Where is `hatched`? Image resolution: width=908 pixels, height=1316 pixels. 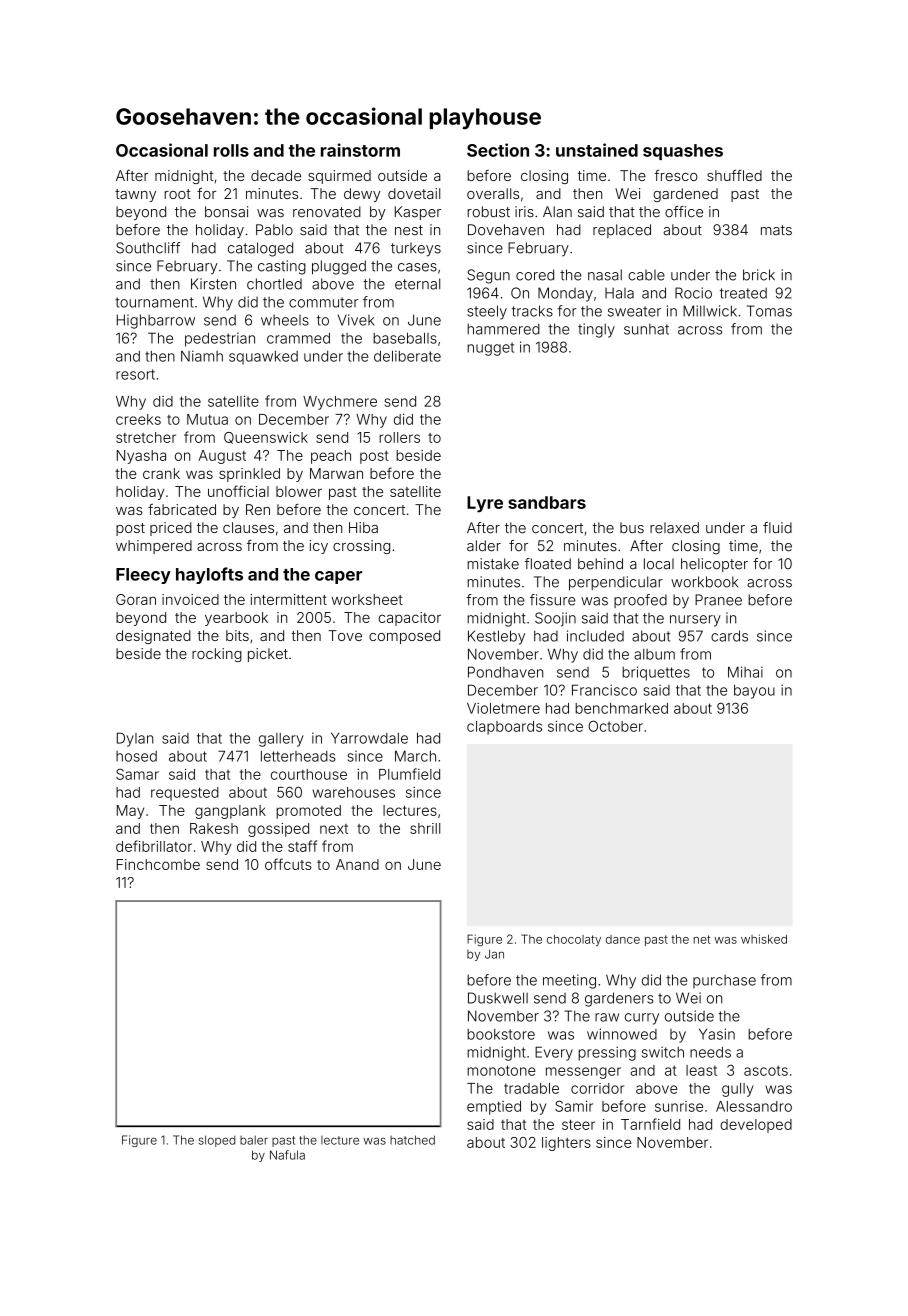
hatched is located at coordinates (412, 1140).
